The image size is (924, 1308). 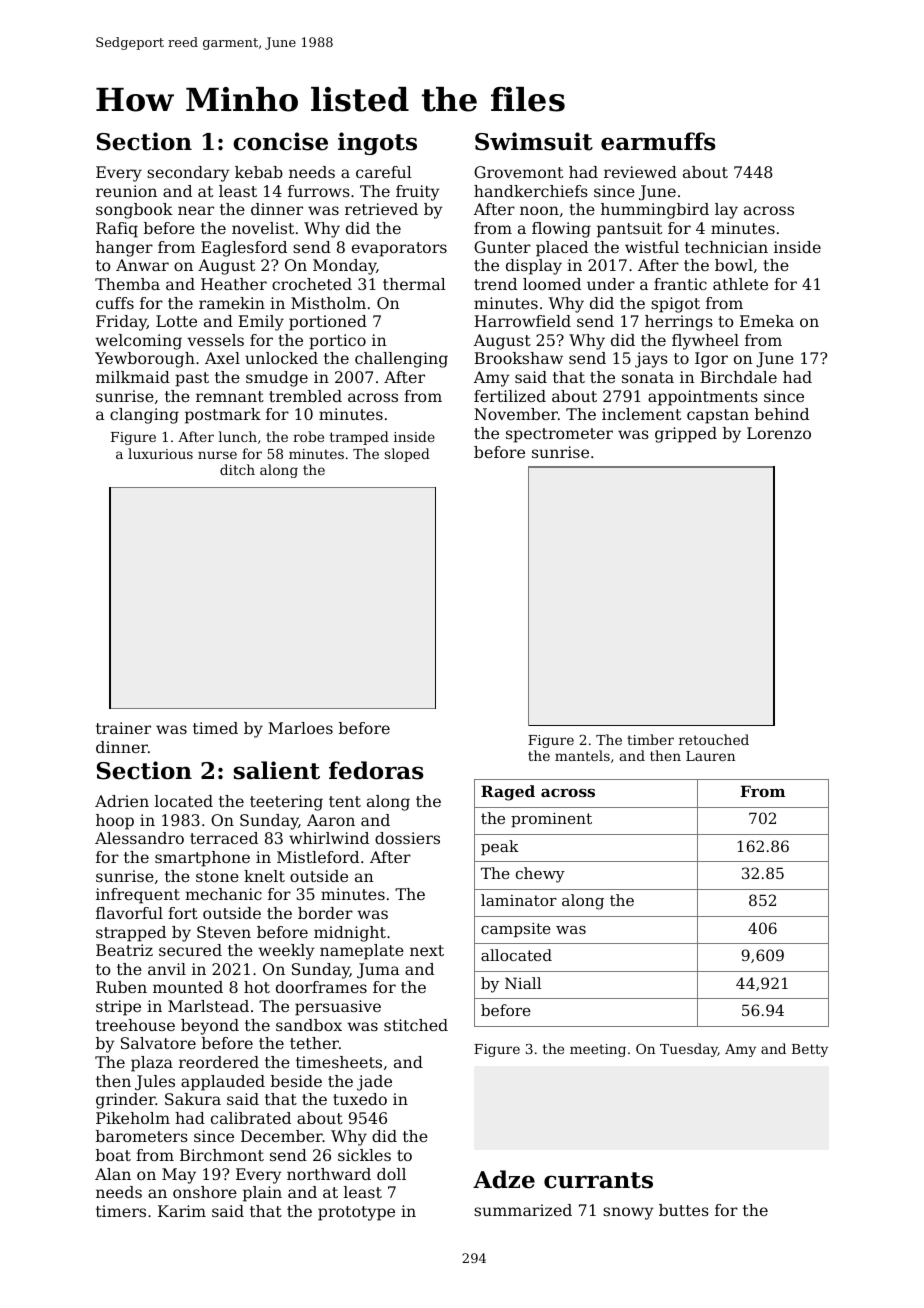 What do you see at coordinates (160, 453) in the document?
I see `luxurious` at bounding box center [160, 453].
